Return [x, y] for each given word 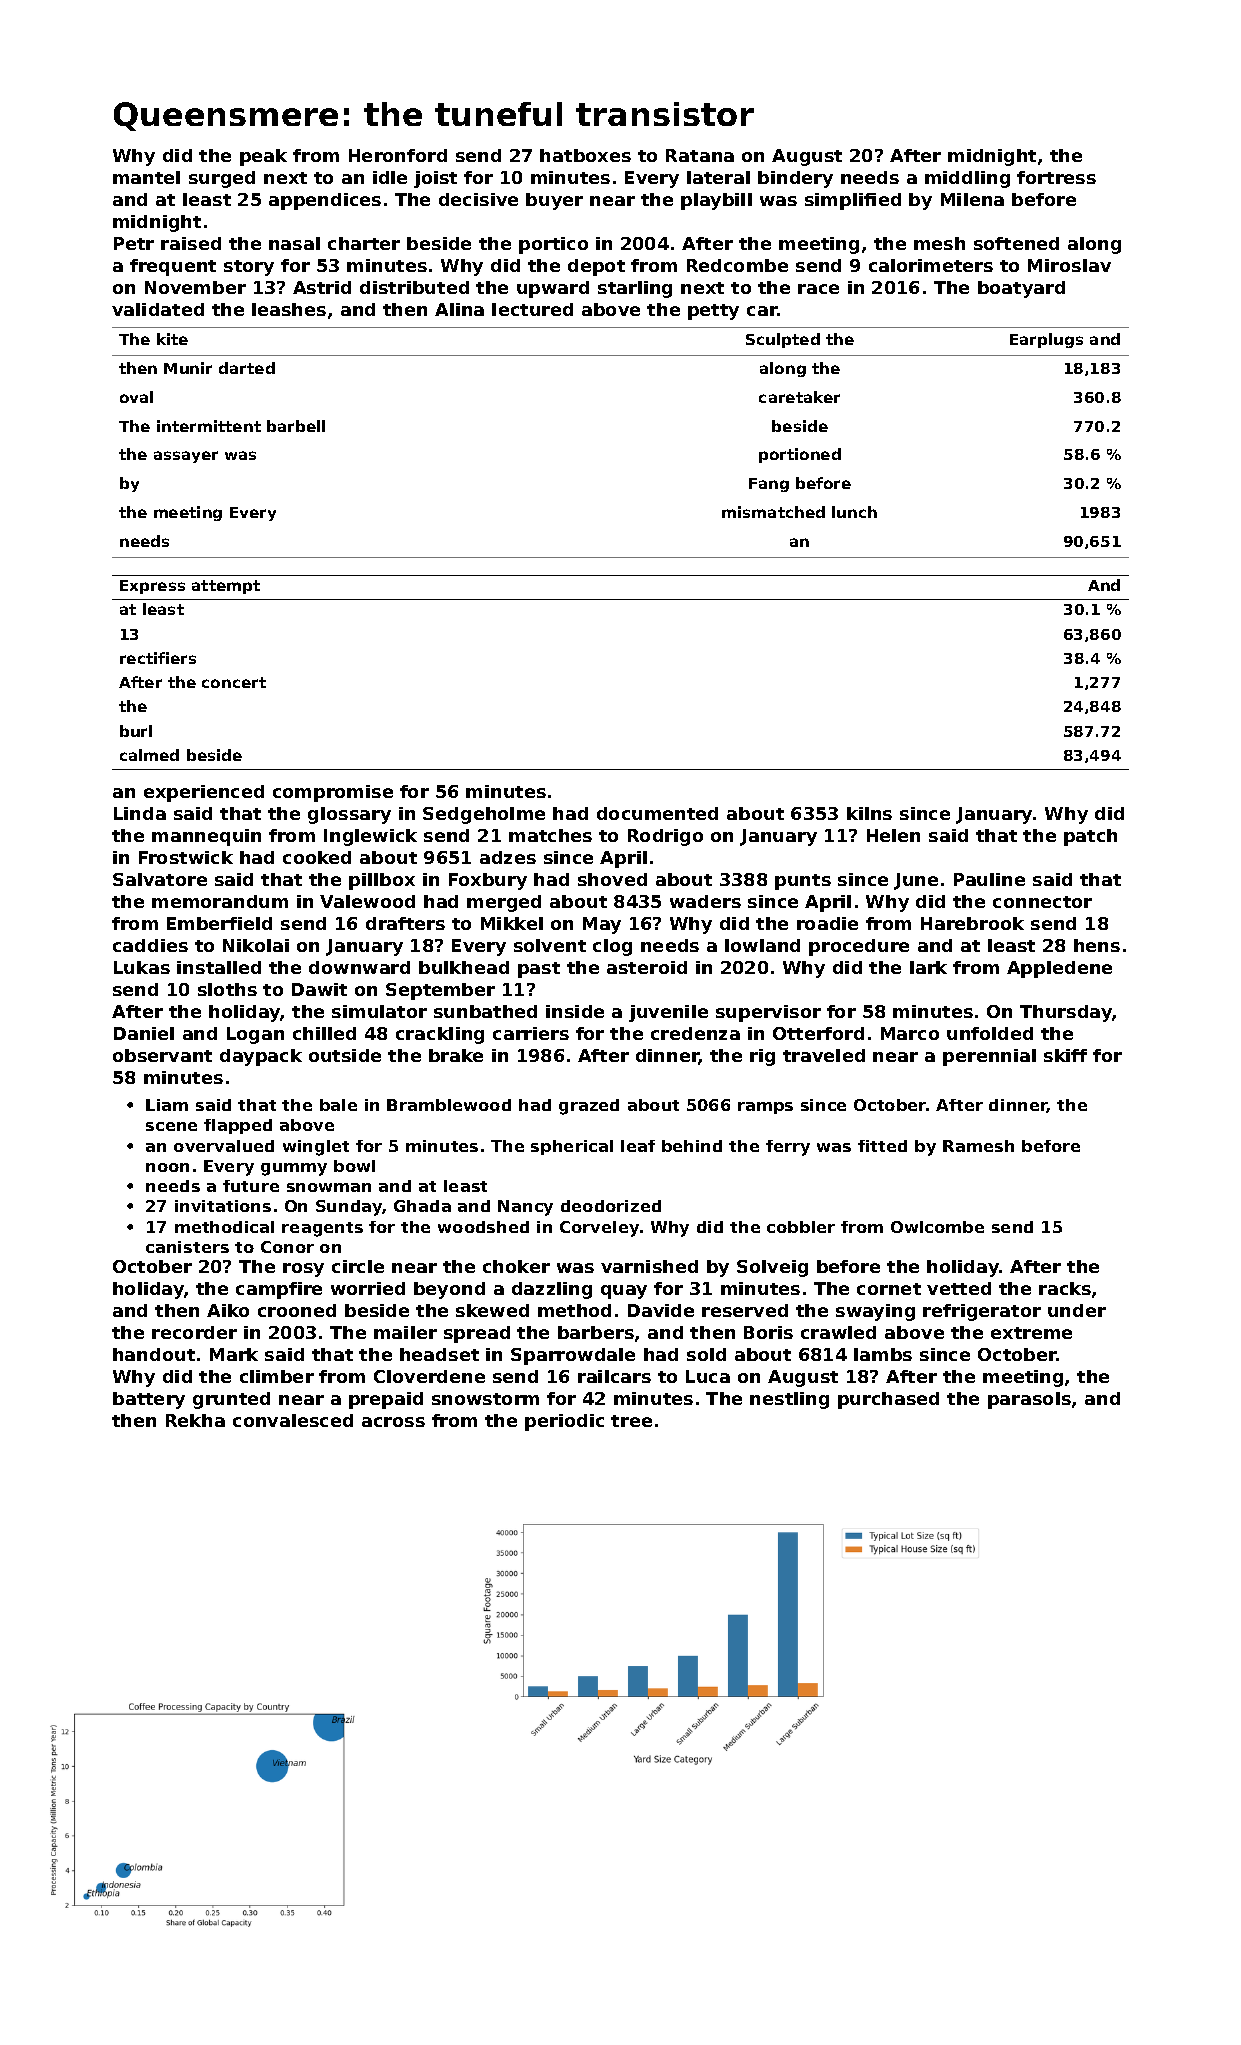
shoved [612, 879]
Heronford [398, 155]
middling [967, 179]
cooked [317, 857]
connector [1042, 902]
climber [277, 1376]
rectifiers [158, 658]
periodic [564, 1422]
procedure [859, 947]
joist [435, 179]
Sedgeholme [484, 815]
